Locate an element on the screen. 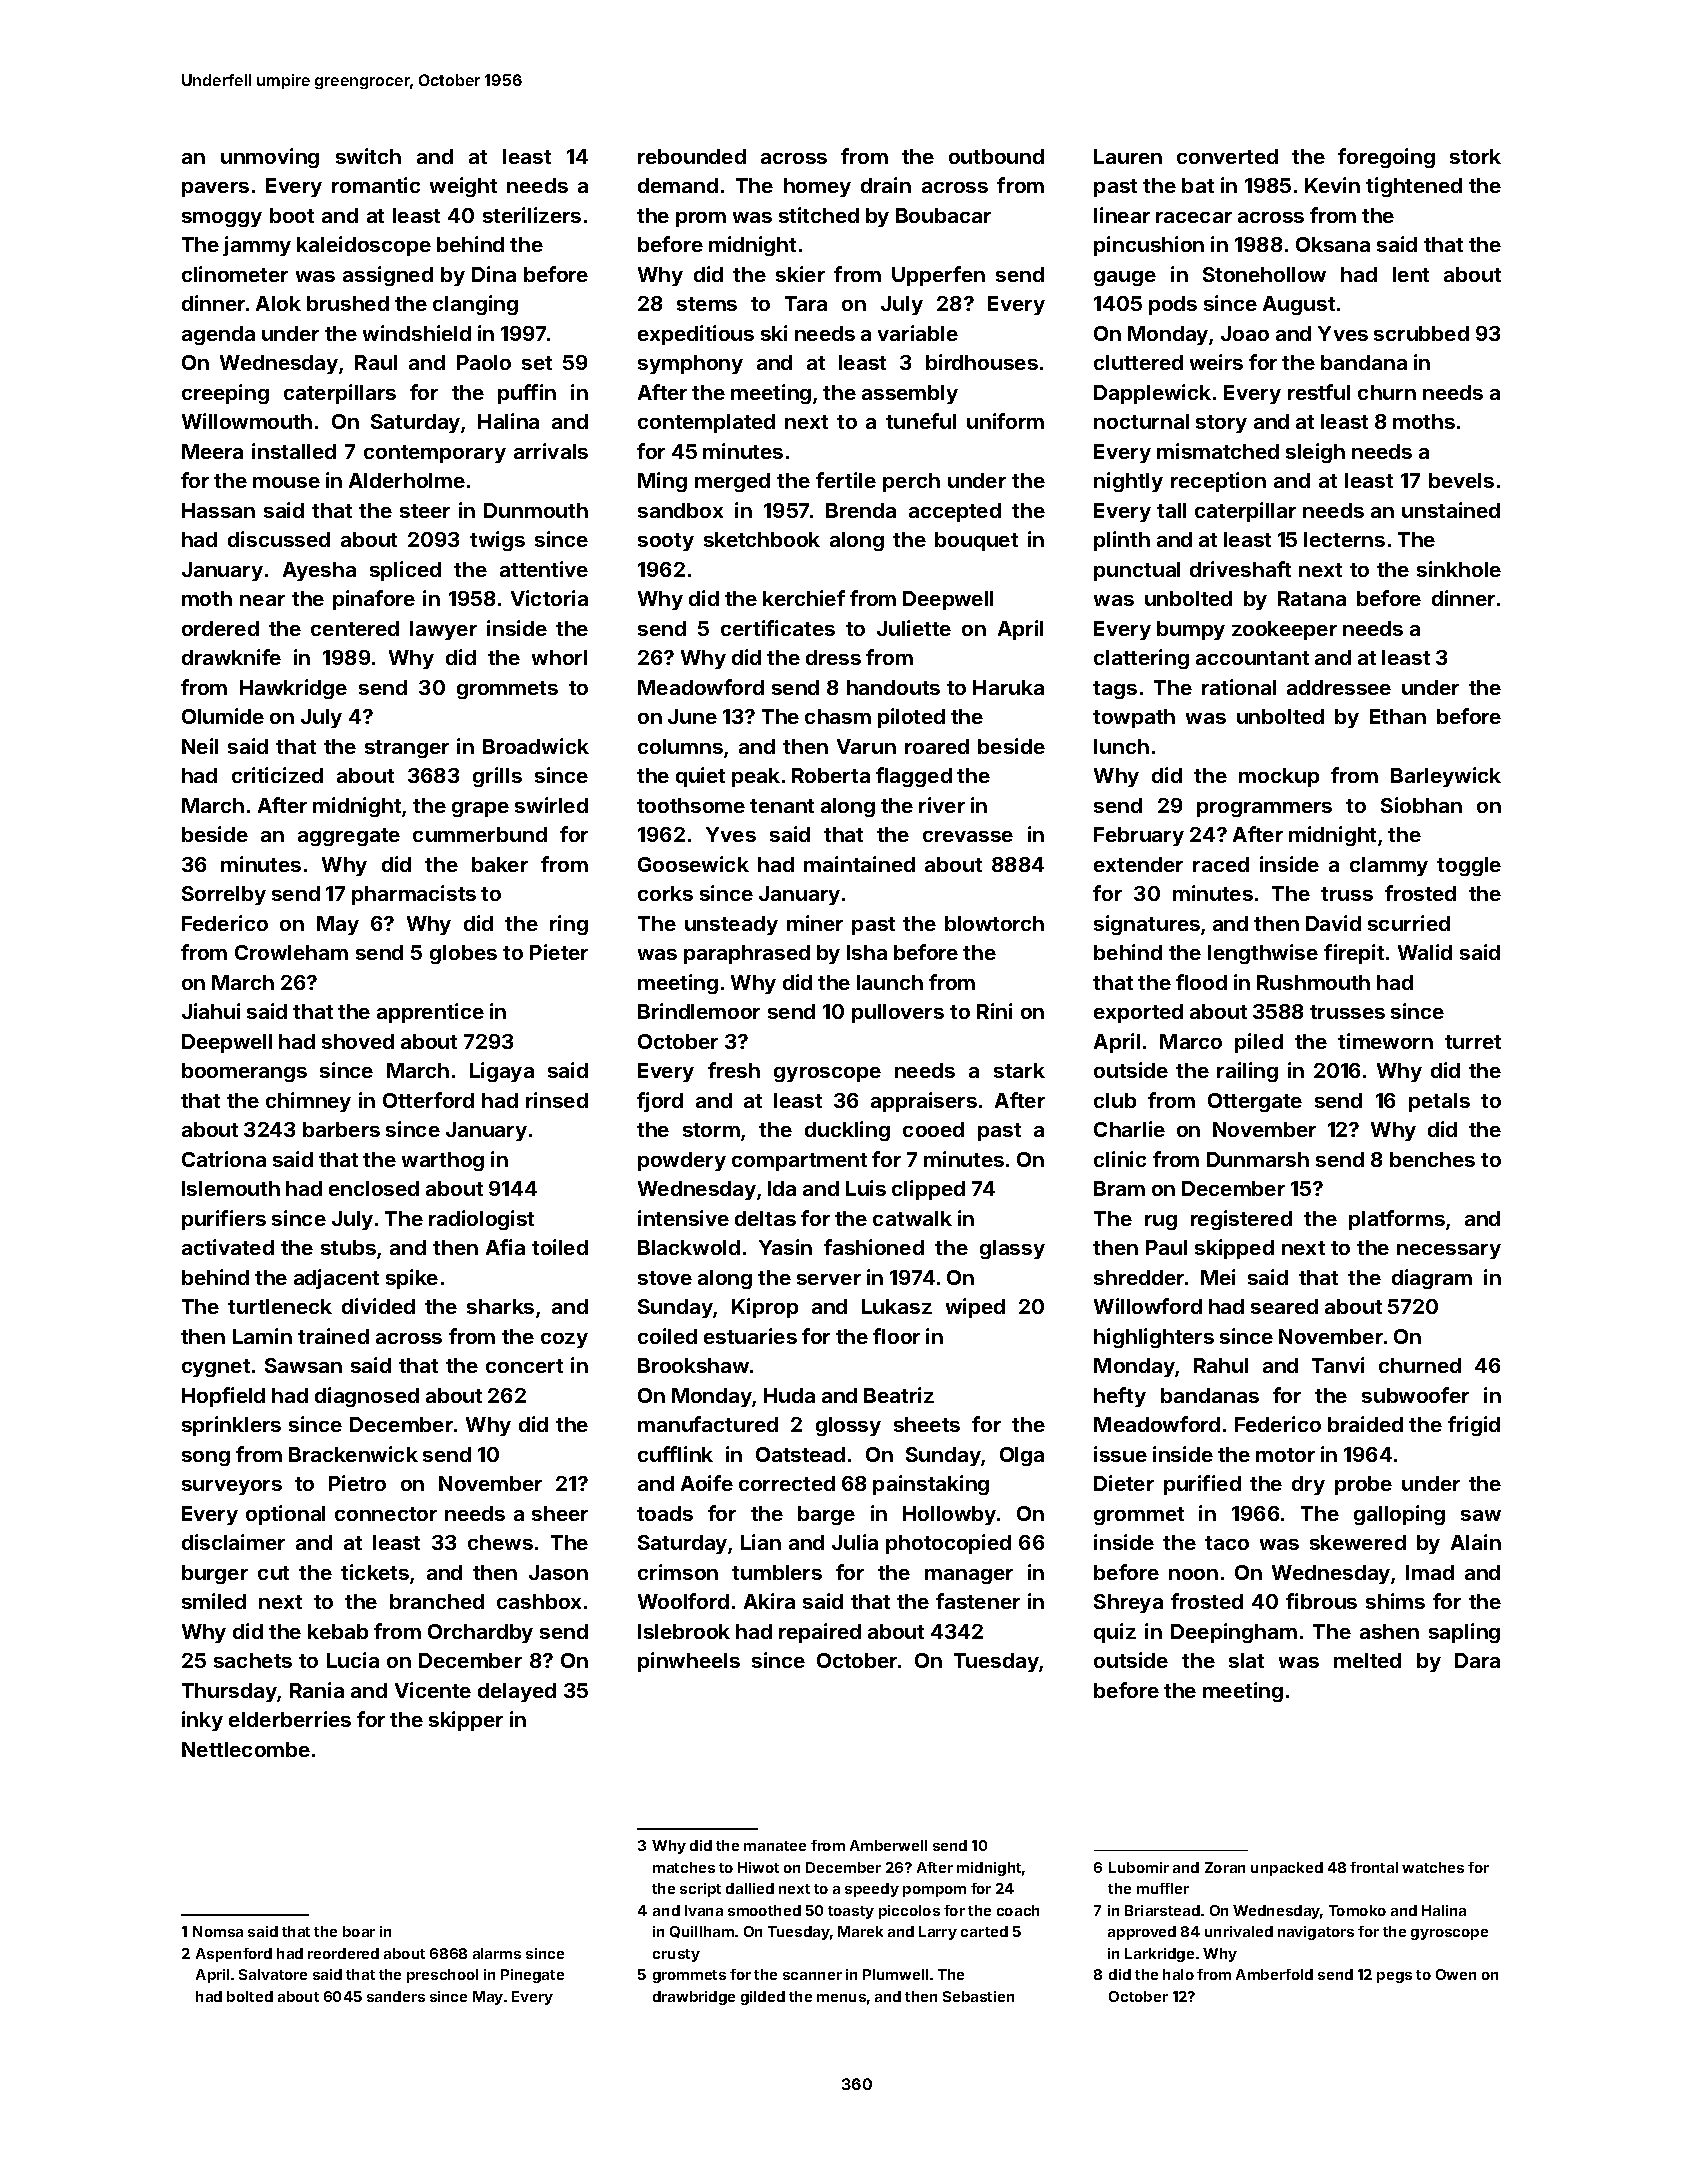 The width and height of the screenshot is (1683, 2178). demand is located at coordinates (678, 185).
